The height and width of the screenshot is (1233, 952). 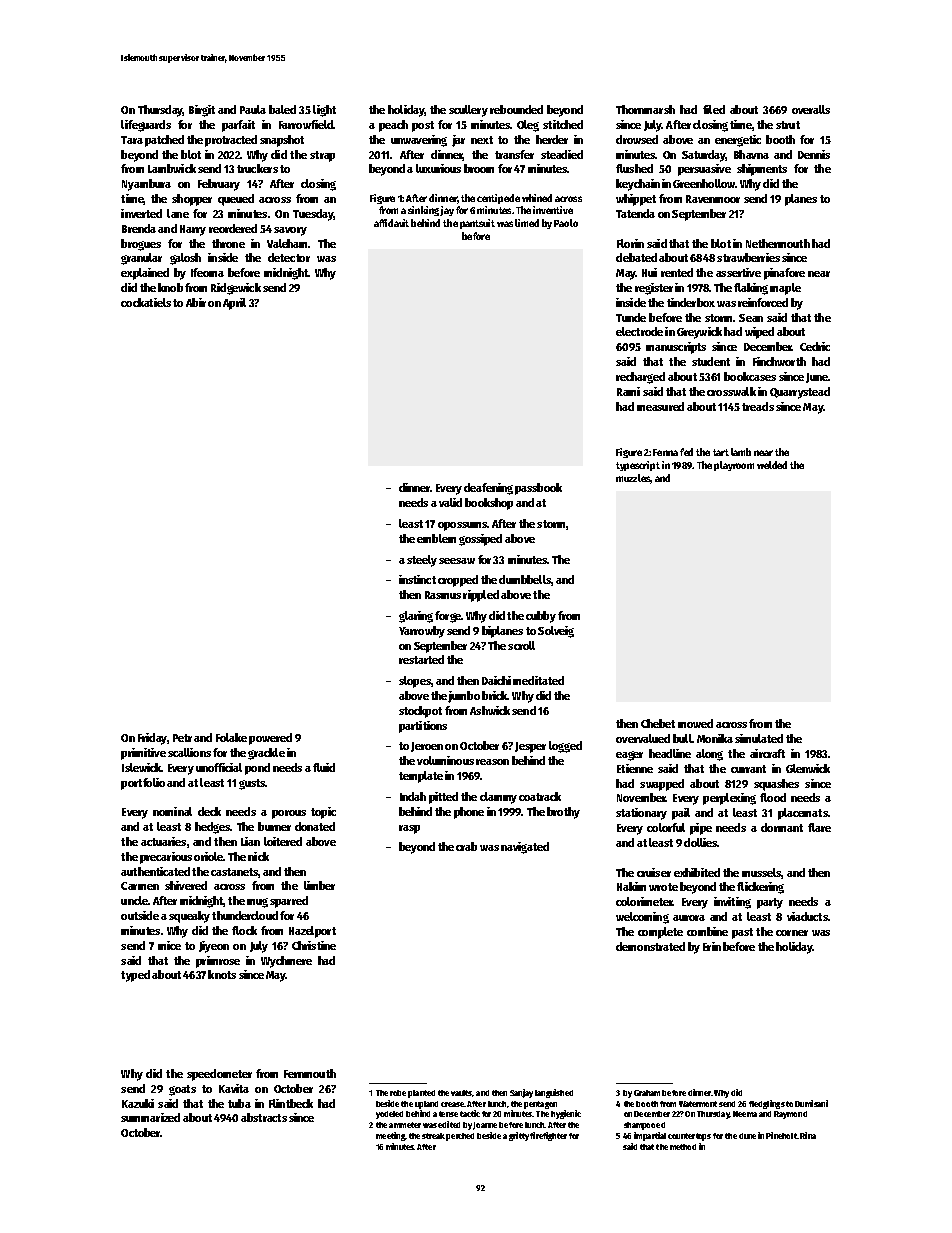 What do you see at coordinates (516, 109) in the screenshot?
I see `rebounded` at bounding box center [516, 109].
